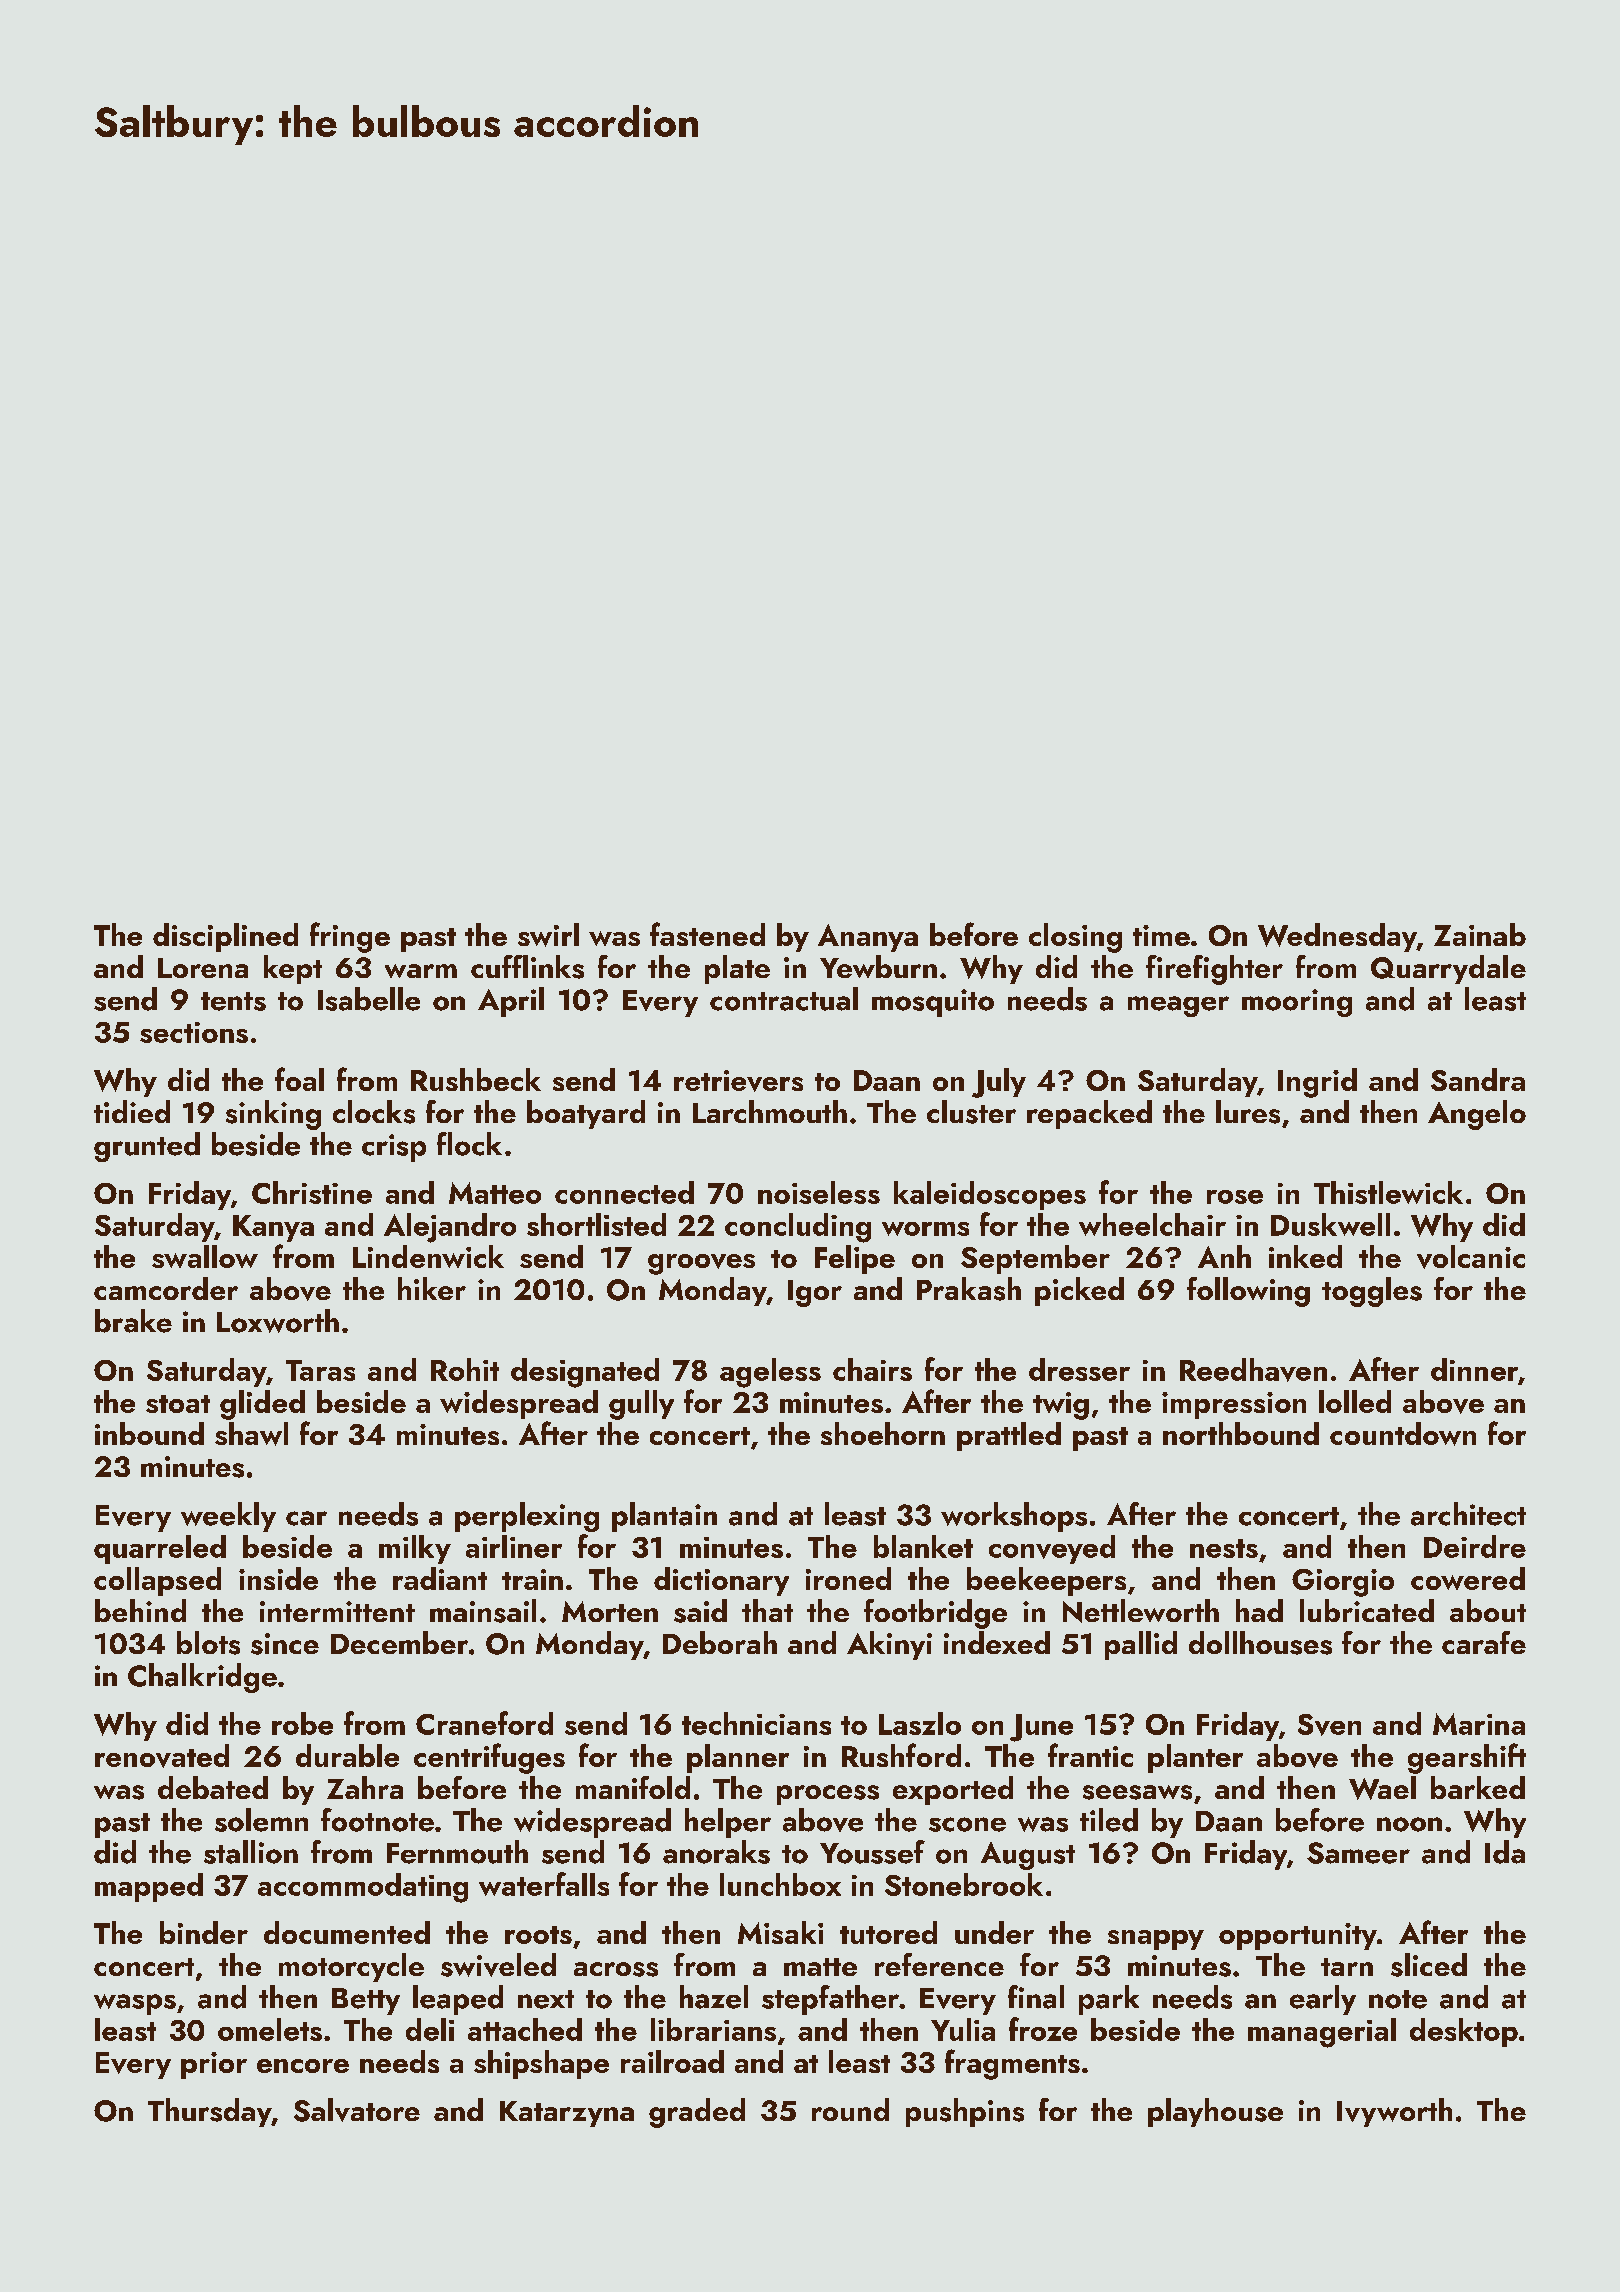  What do you see at coordinates (1382, 1788) in the screenshot?
I see `Wael` at bounding box center [1382, 1788].
